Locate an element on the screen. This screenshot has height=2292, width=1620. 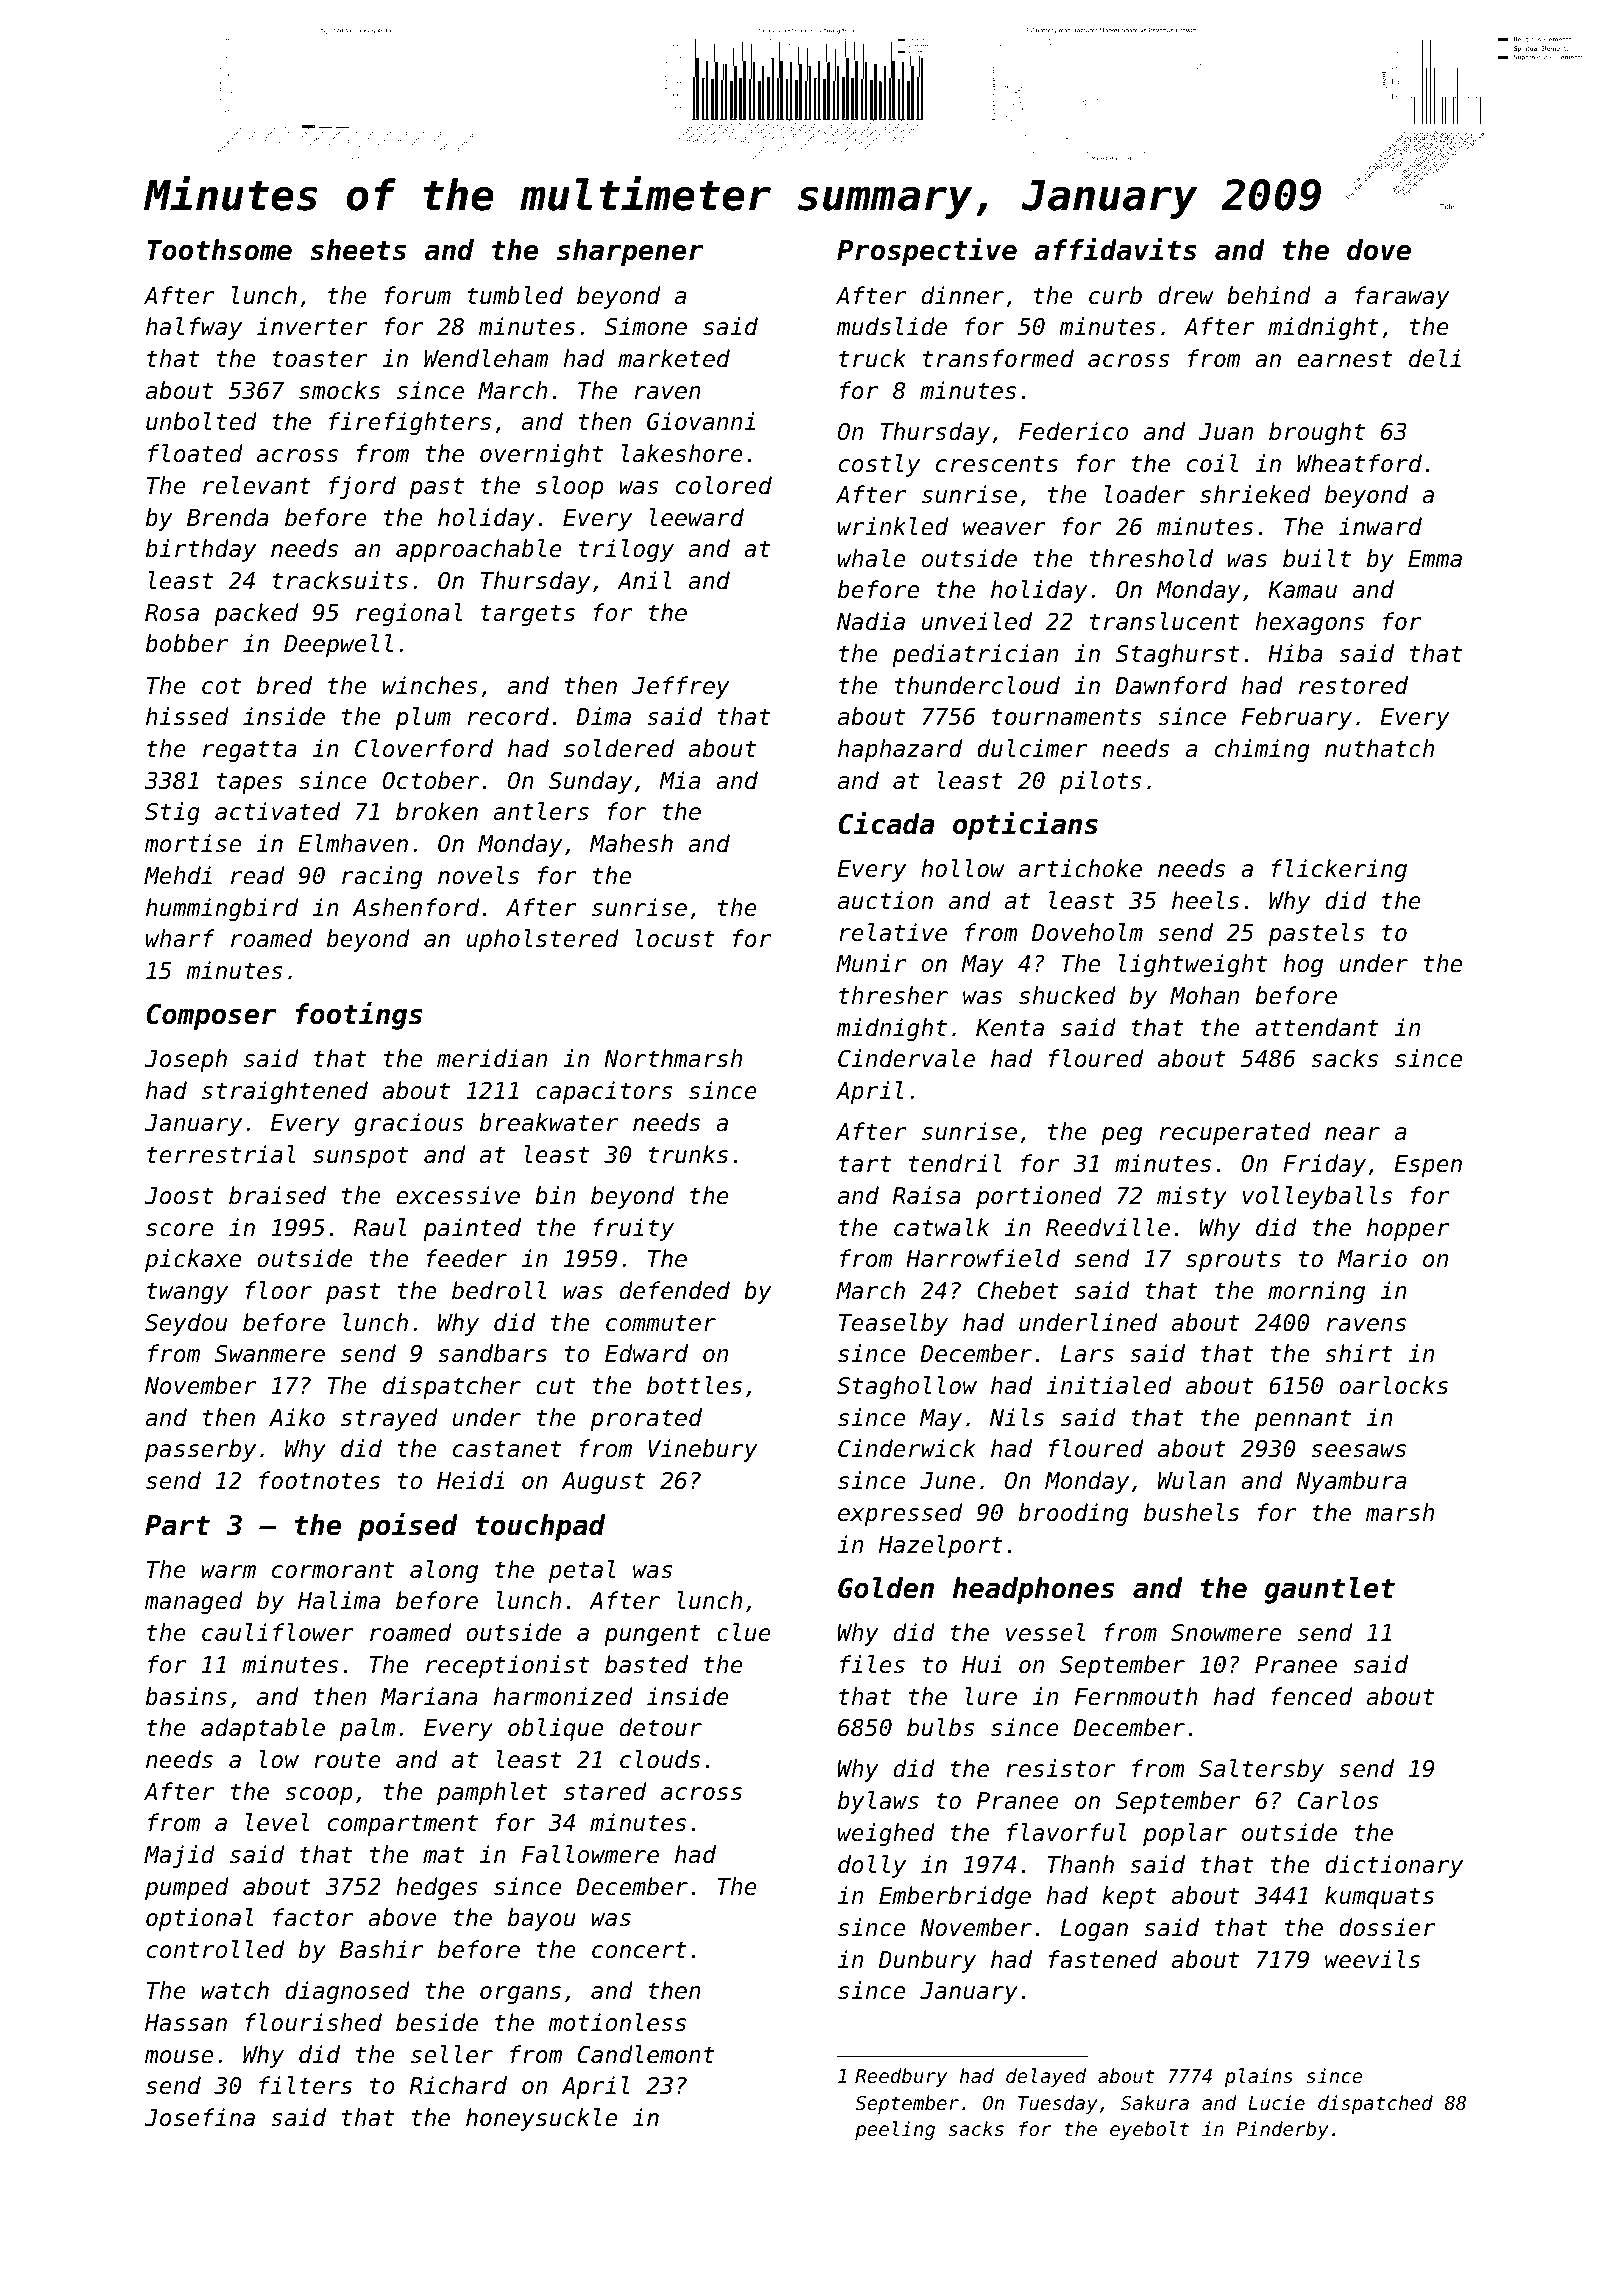
racing is located at coordinates (382, 877).
